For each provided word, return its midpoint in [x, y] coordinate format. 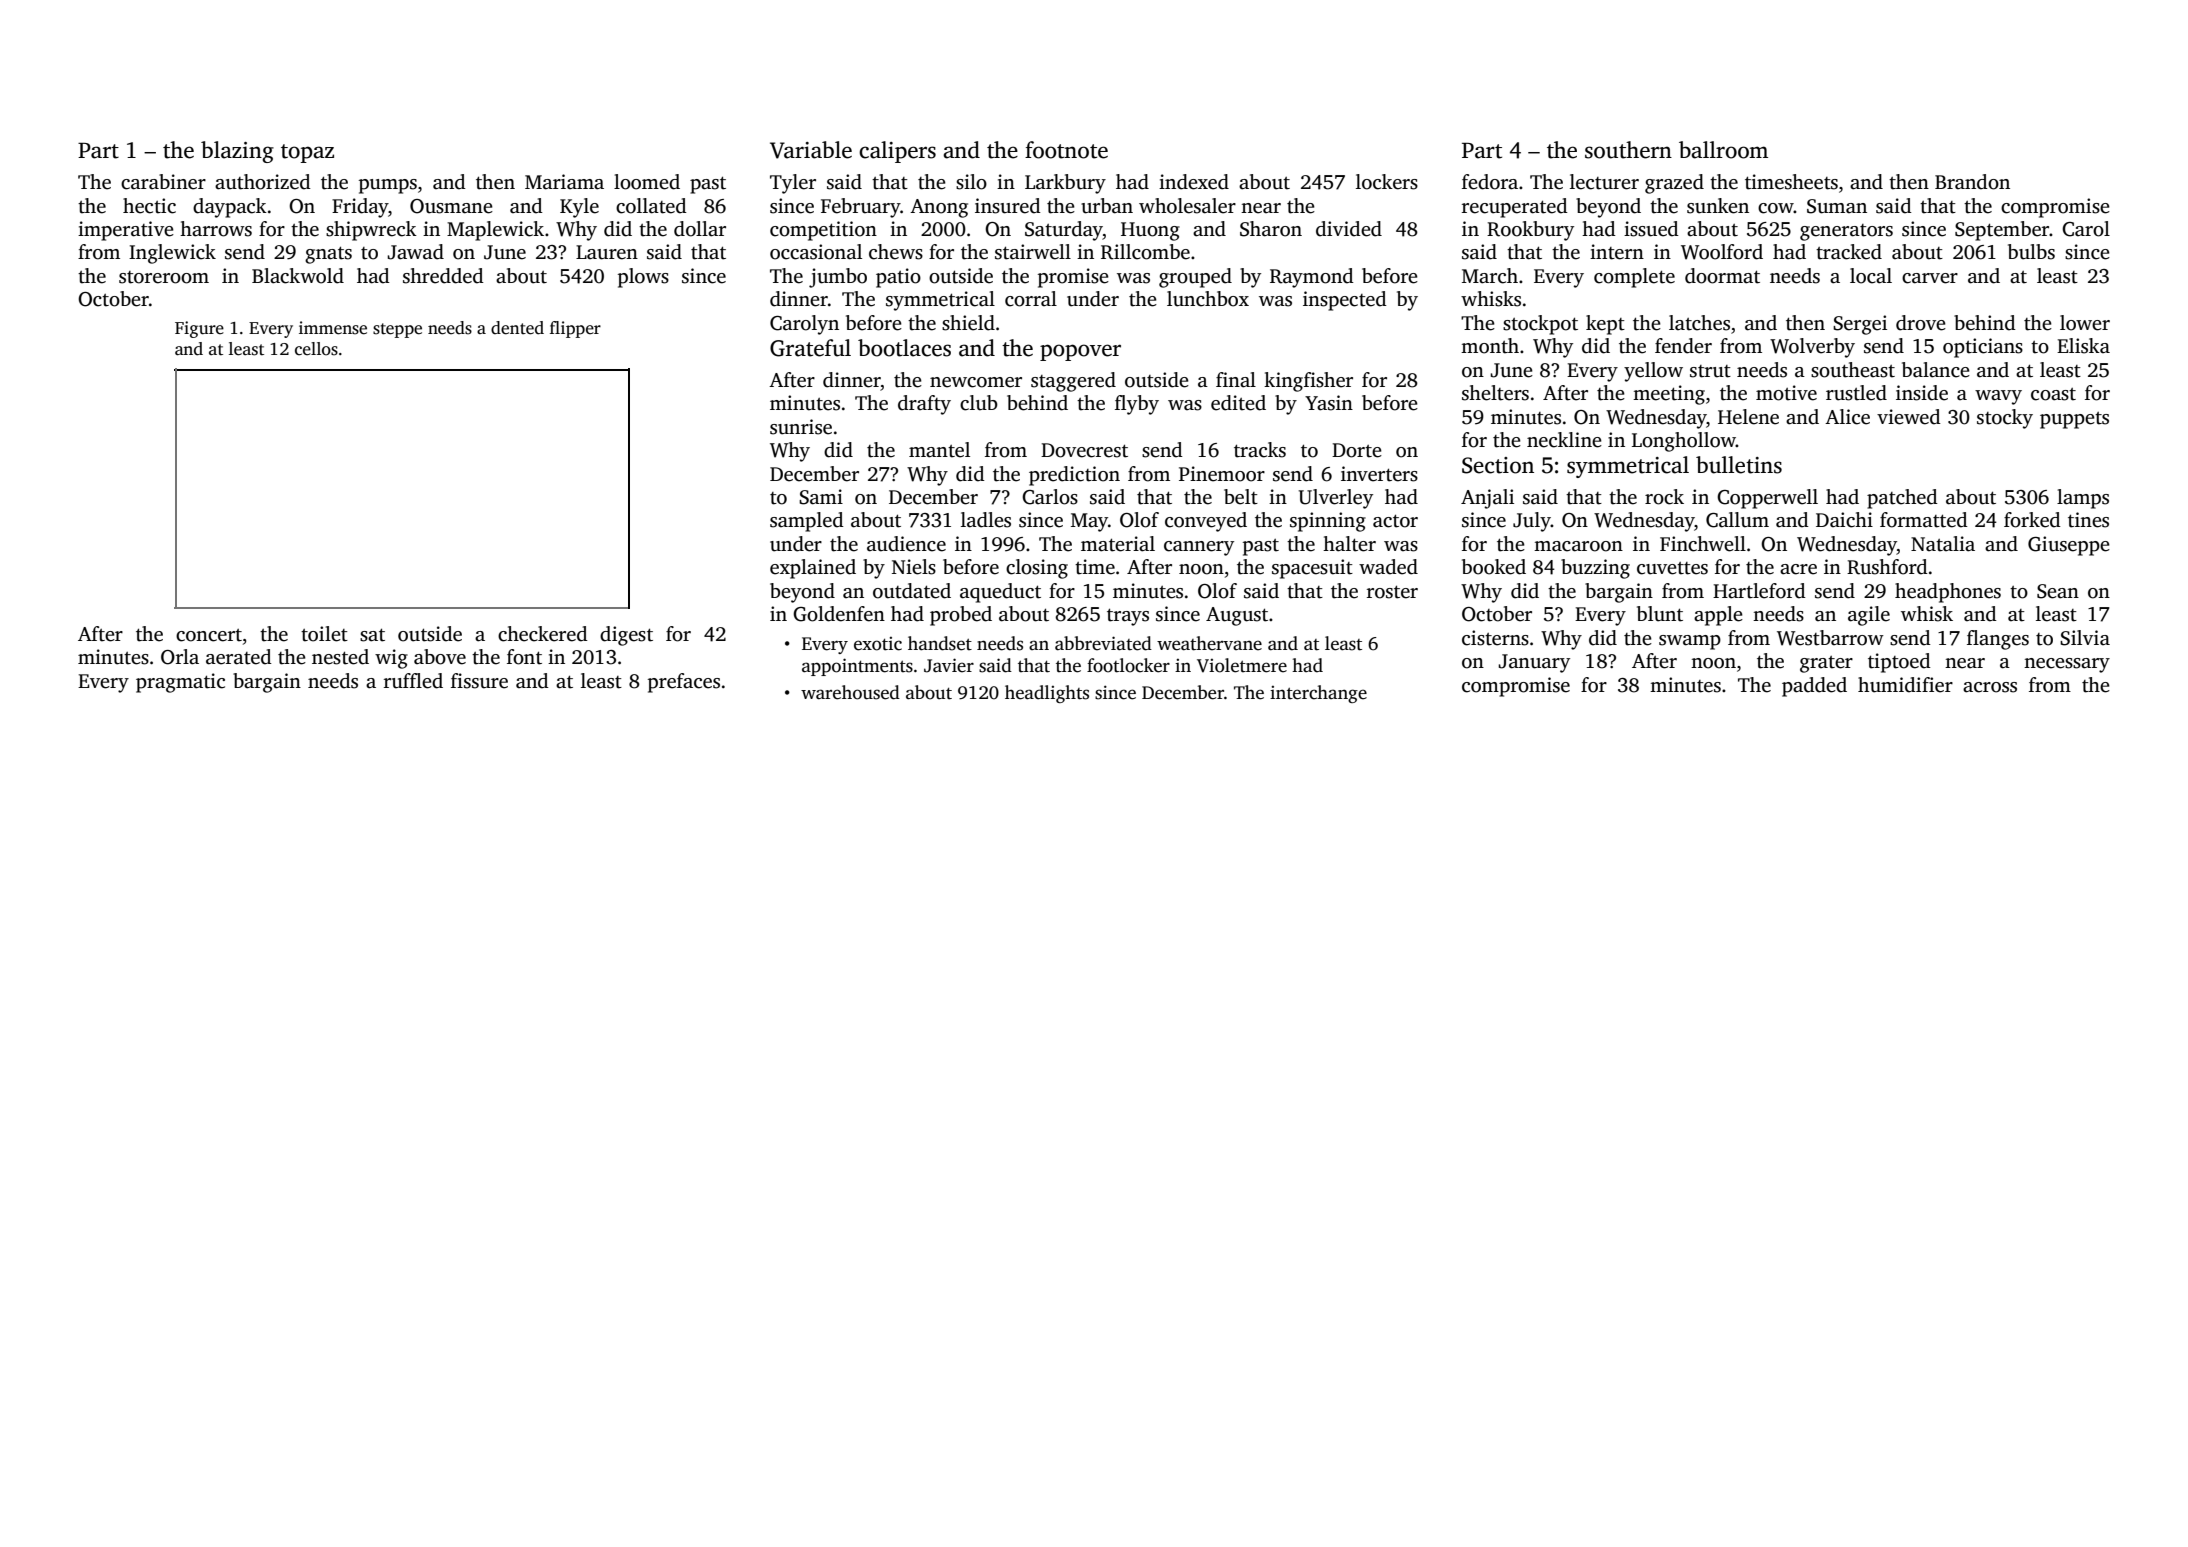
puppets [2074, 420]
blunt [1660, 614]
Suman [1837, 206]
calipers [897, 152]
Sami [821, 497]
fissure [479, 681]
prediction [1074, 476]
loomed [647, 182]
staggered [1073, 382]
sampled [807, 522]
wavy [1998, 397]
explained [813, 569]
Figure [199, 329]
